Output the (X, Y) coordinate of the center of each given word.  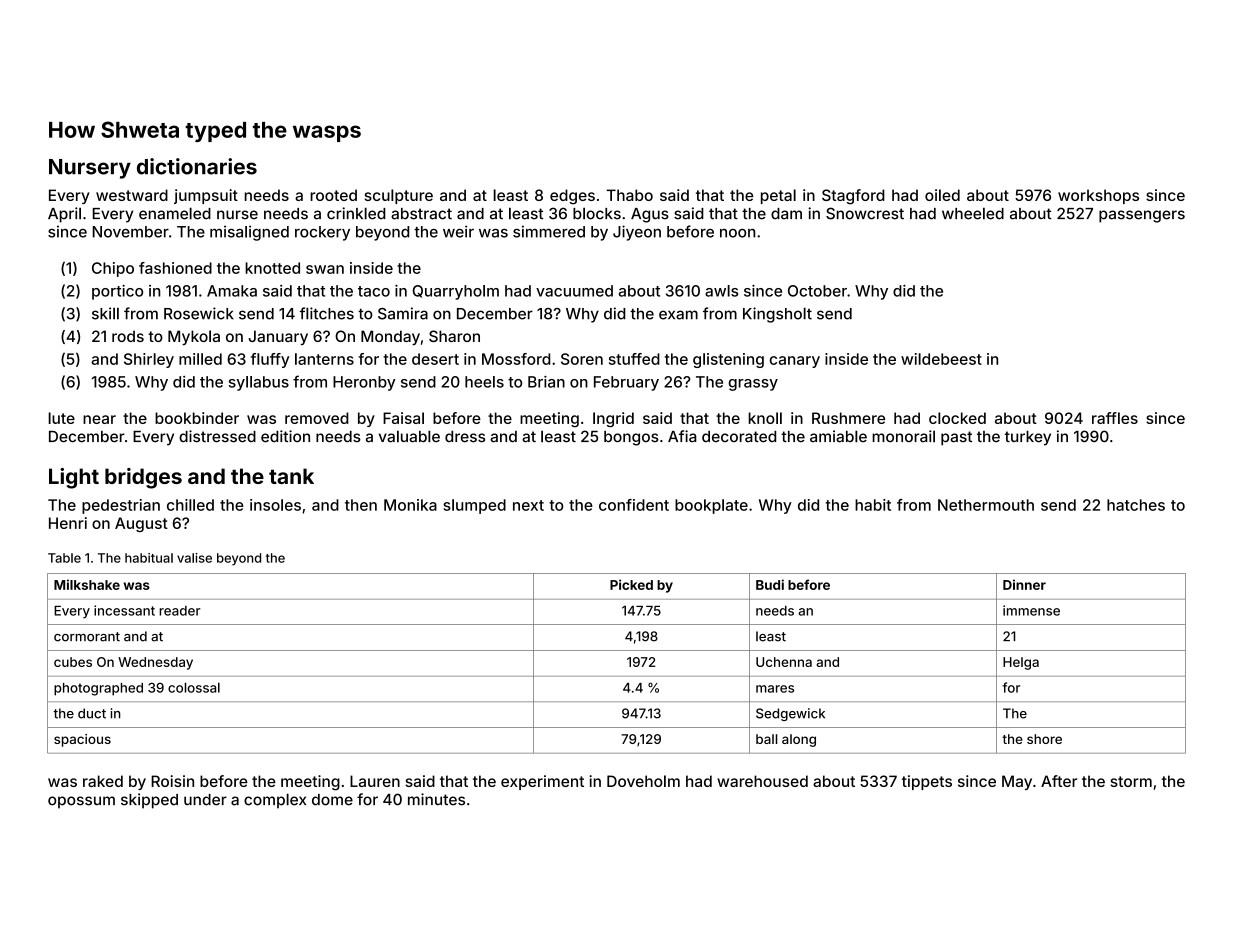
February (626, 383)
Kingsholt (777, 315)
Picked (631, 584)
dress (465, 437)
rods (128, 336)
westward (132, 195)
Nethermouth (986, 505)
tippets (927, 782)
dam (786, 214)
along (799, 740)
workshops (1098, 196)
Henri (68, 523)
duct (92, 713)
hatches (1136, 505)
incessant (124, 610)
